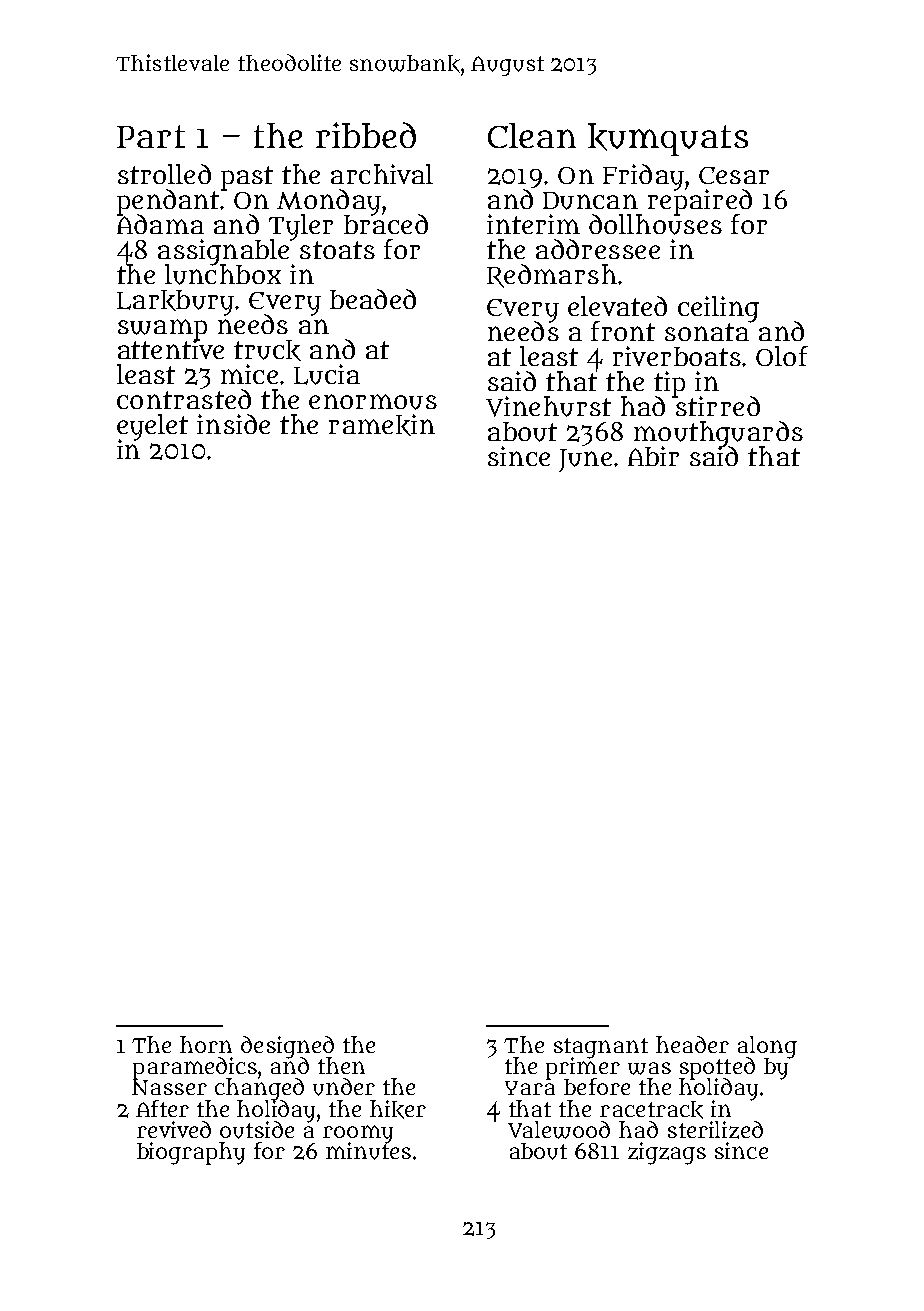 The image size is (924, 1311). I want to click on stirred, so click(717, 406).
